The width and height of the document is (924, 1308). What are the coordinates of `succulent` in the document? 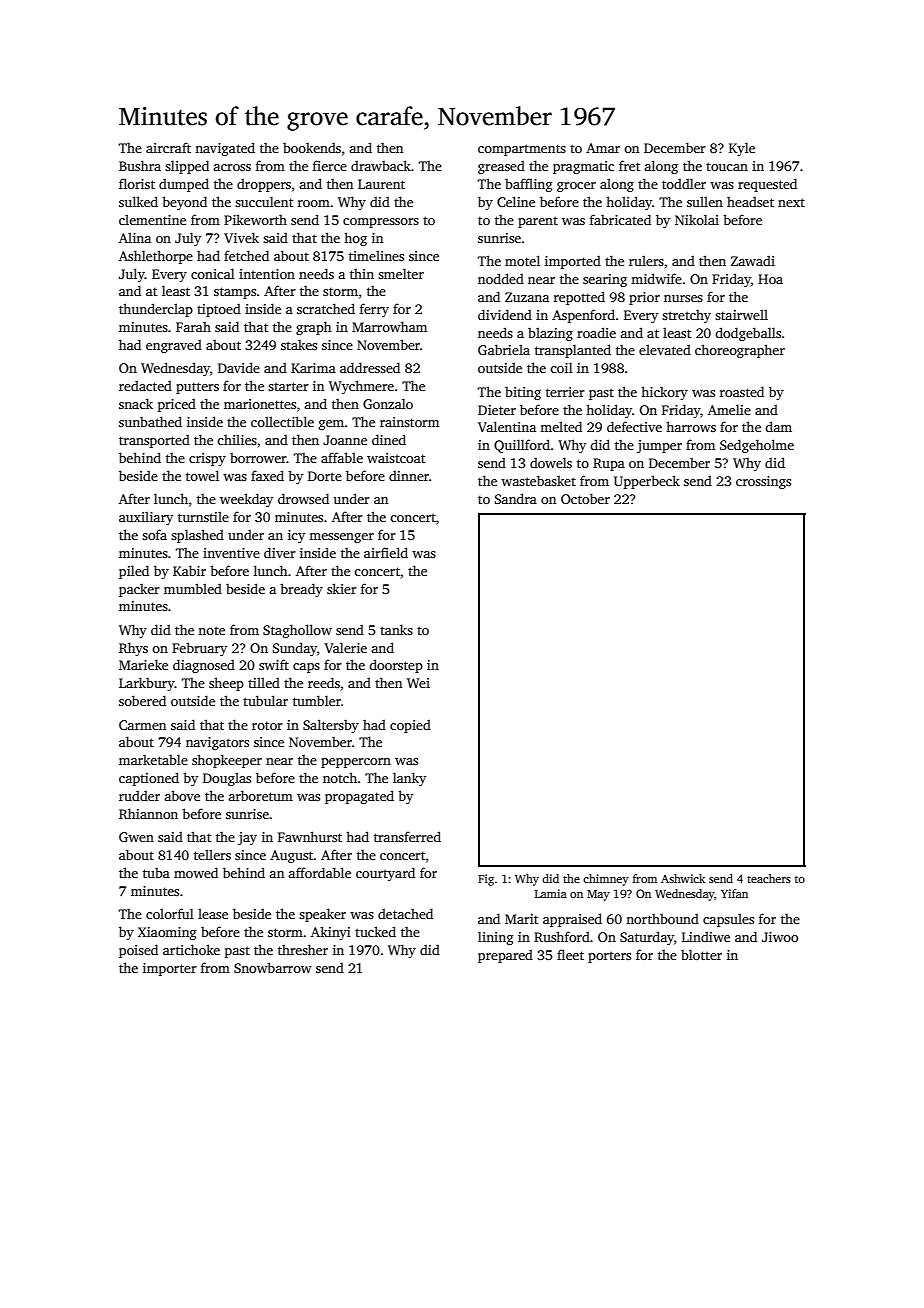 It's located at (264, 201).
